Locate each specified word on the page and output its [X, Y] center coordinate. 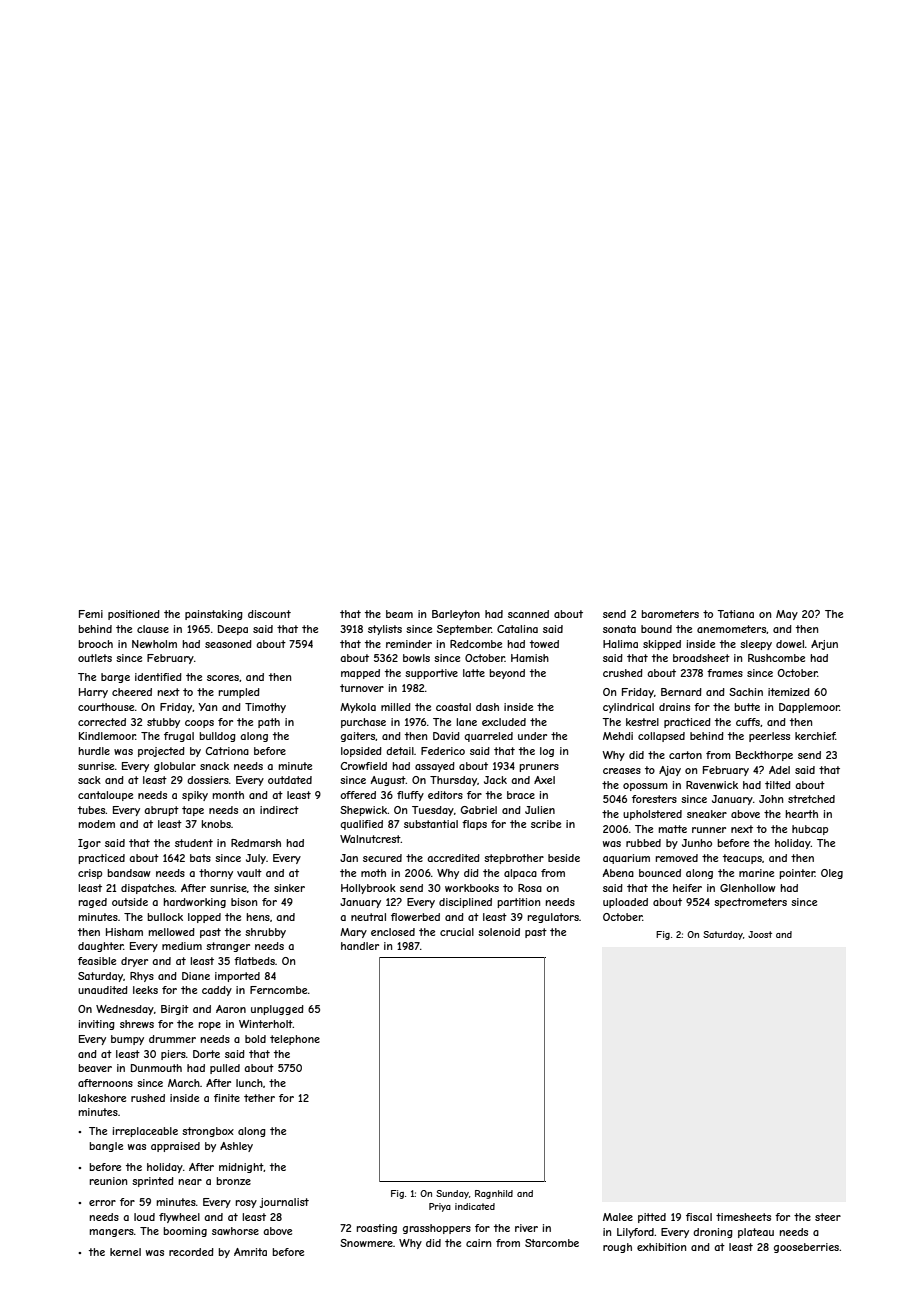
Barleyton [456, 615]
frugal [179, 737]
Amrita [250, 1252]
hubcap [810, 830]
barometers [670, 614]
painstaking [214, 615]
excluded [504, 722]
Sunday [452, 1194]
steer [828, 1217]
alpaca [520, 874]
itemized [789, 692]
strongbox [208, 1132]
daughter [101, 947]
